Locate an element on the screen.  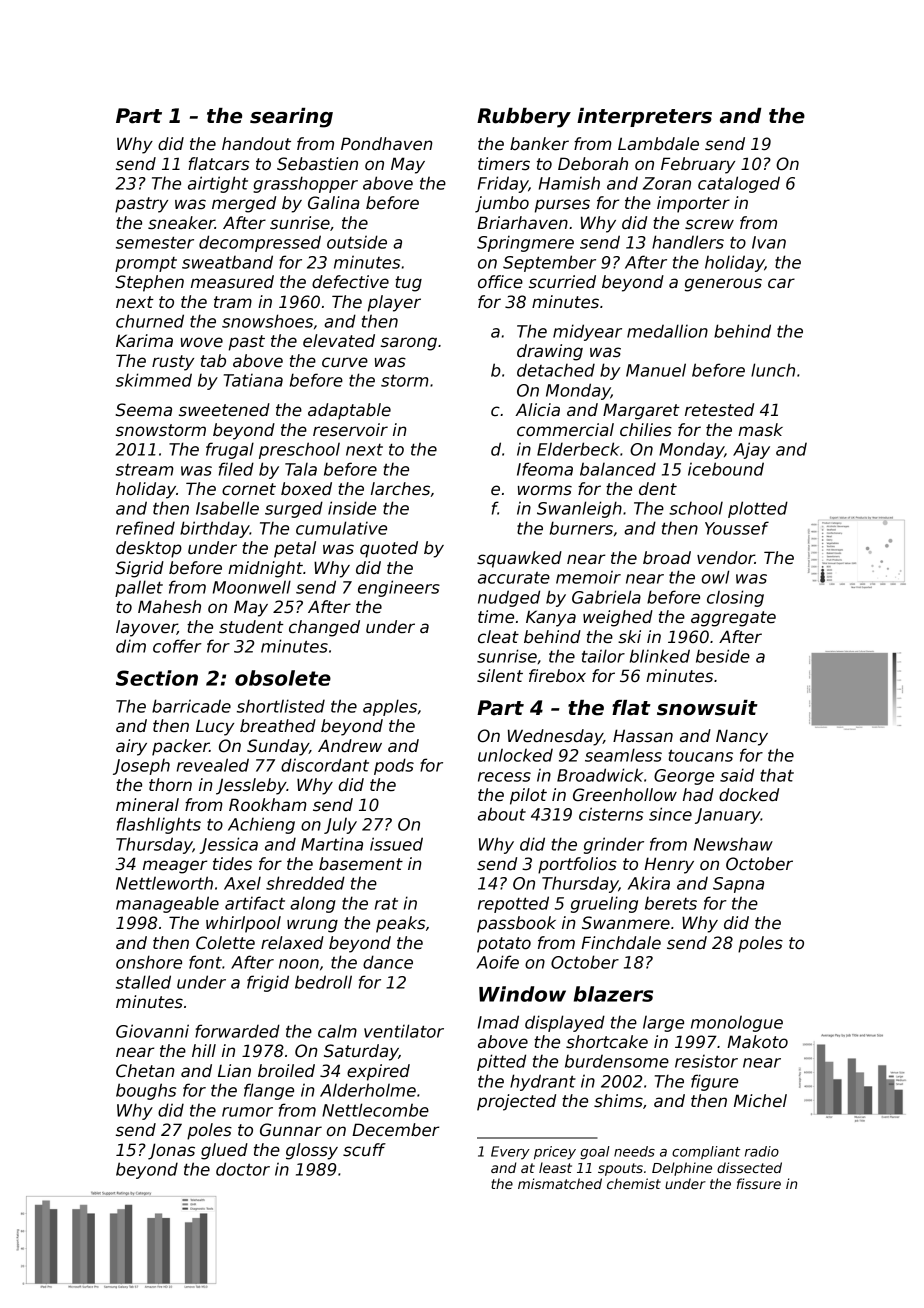
glued is located at coordinates (224, 1151).
